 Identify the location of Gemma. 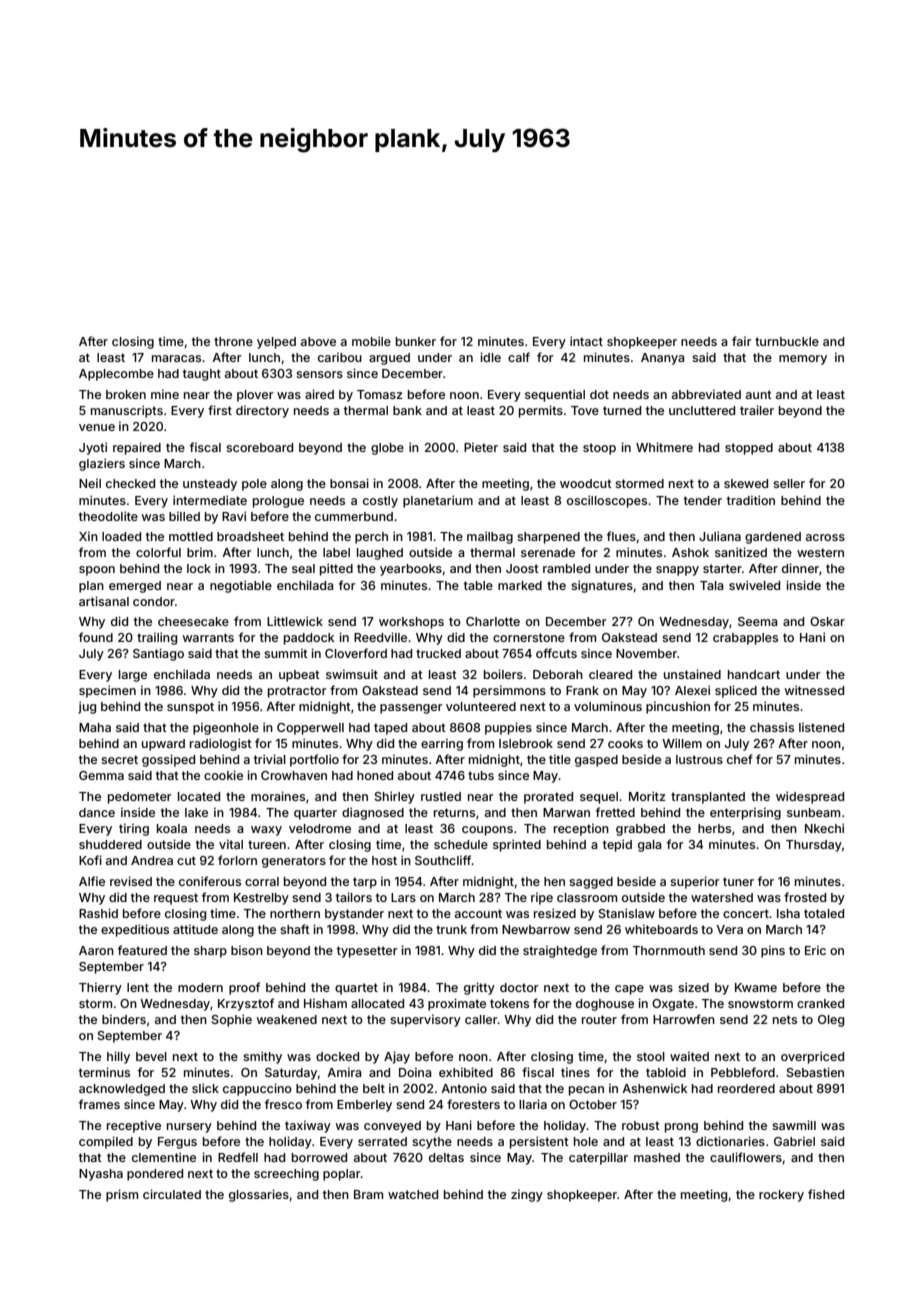
(101, 775).
